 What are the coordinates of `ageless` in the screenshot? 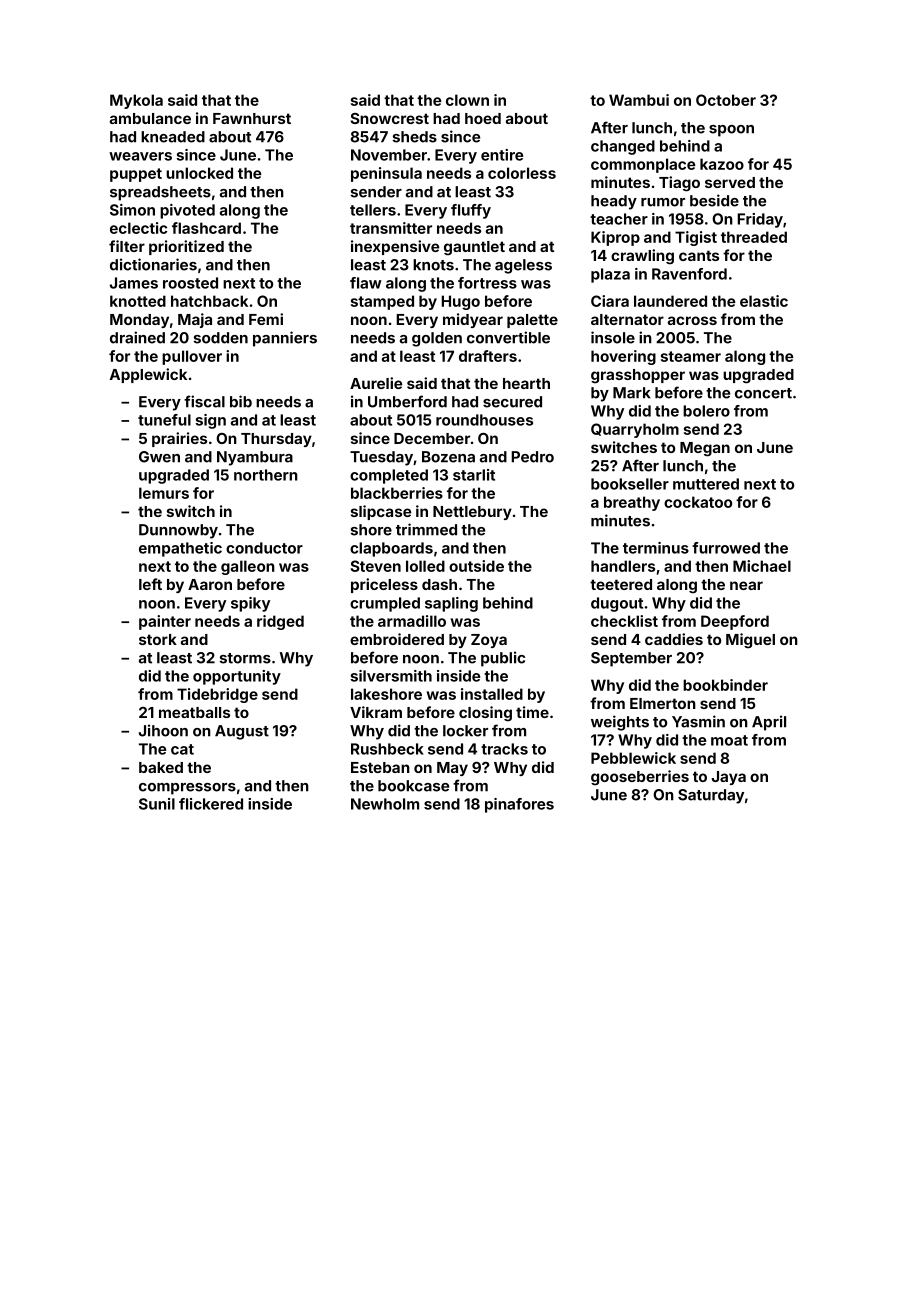 It's located at (523, 266).
